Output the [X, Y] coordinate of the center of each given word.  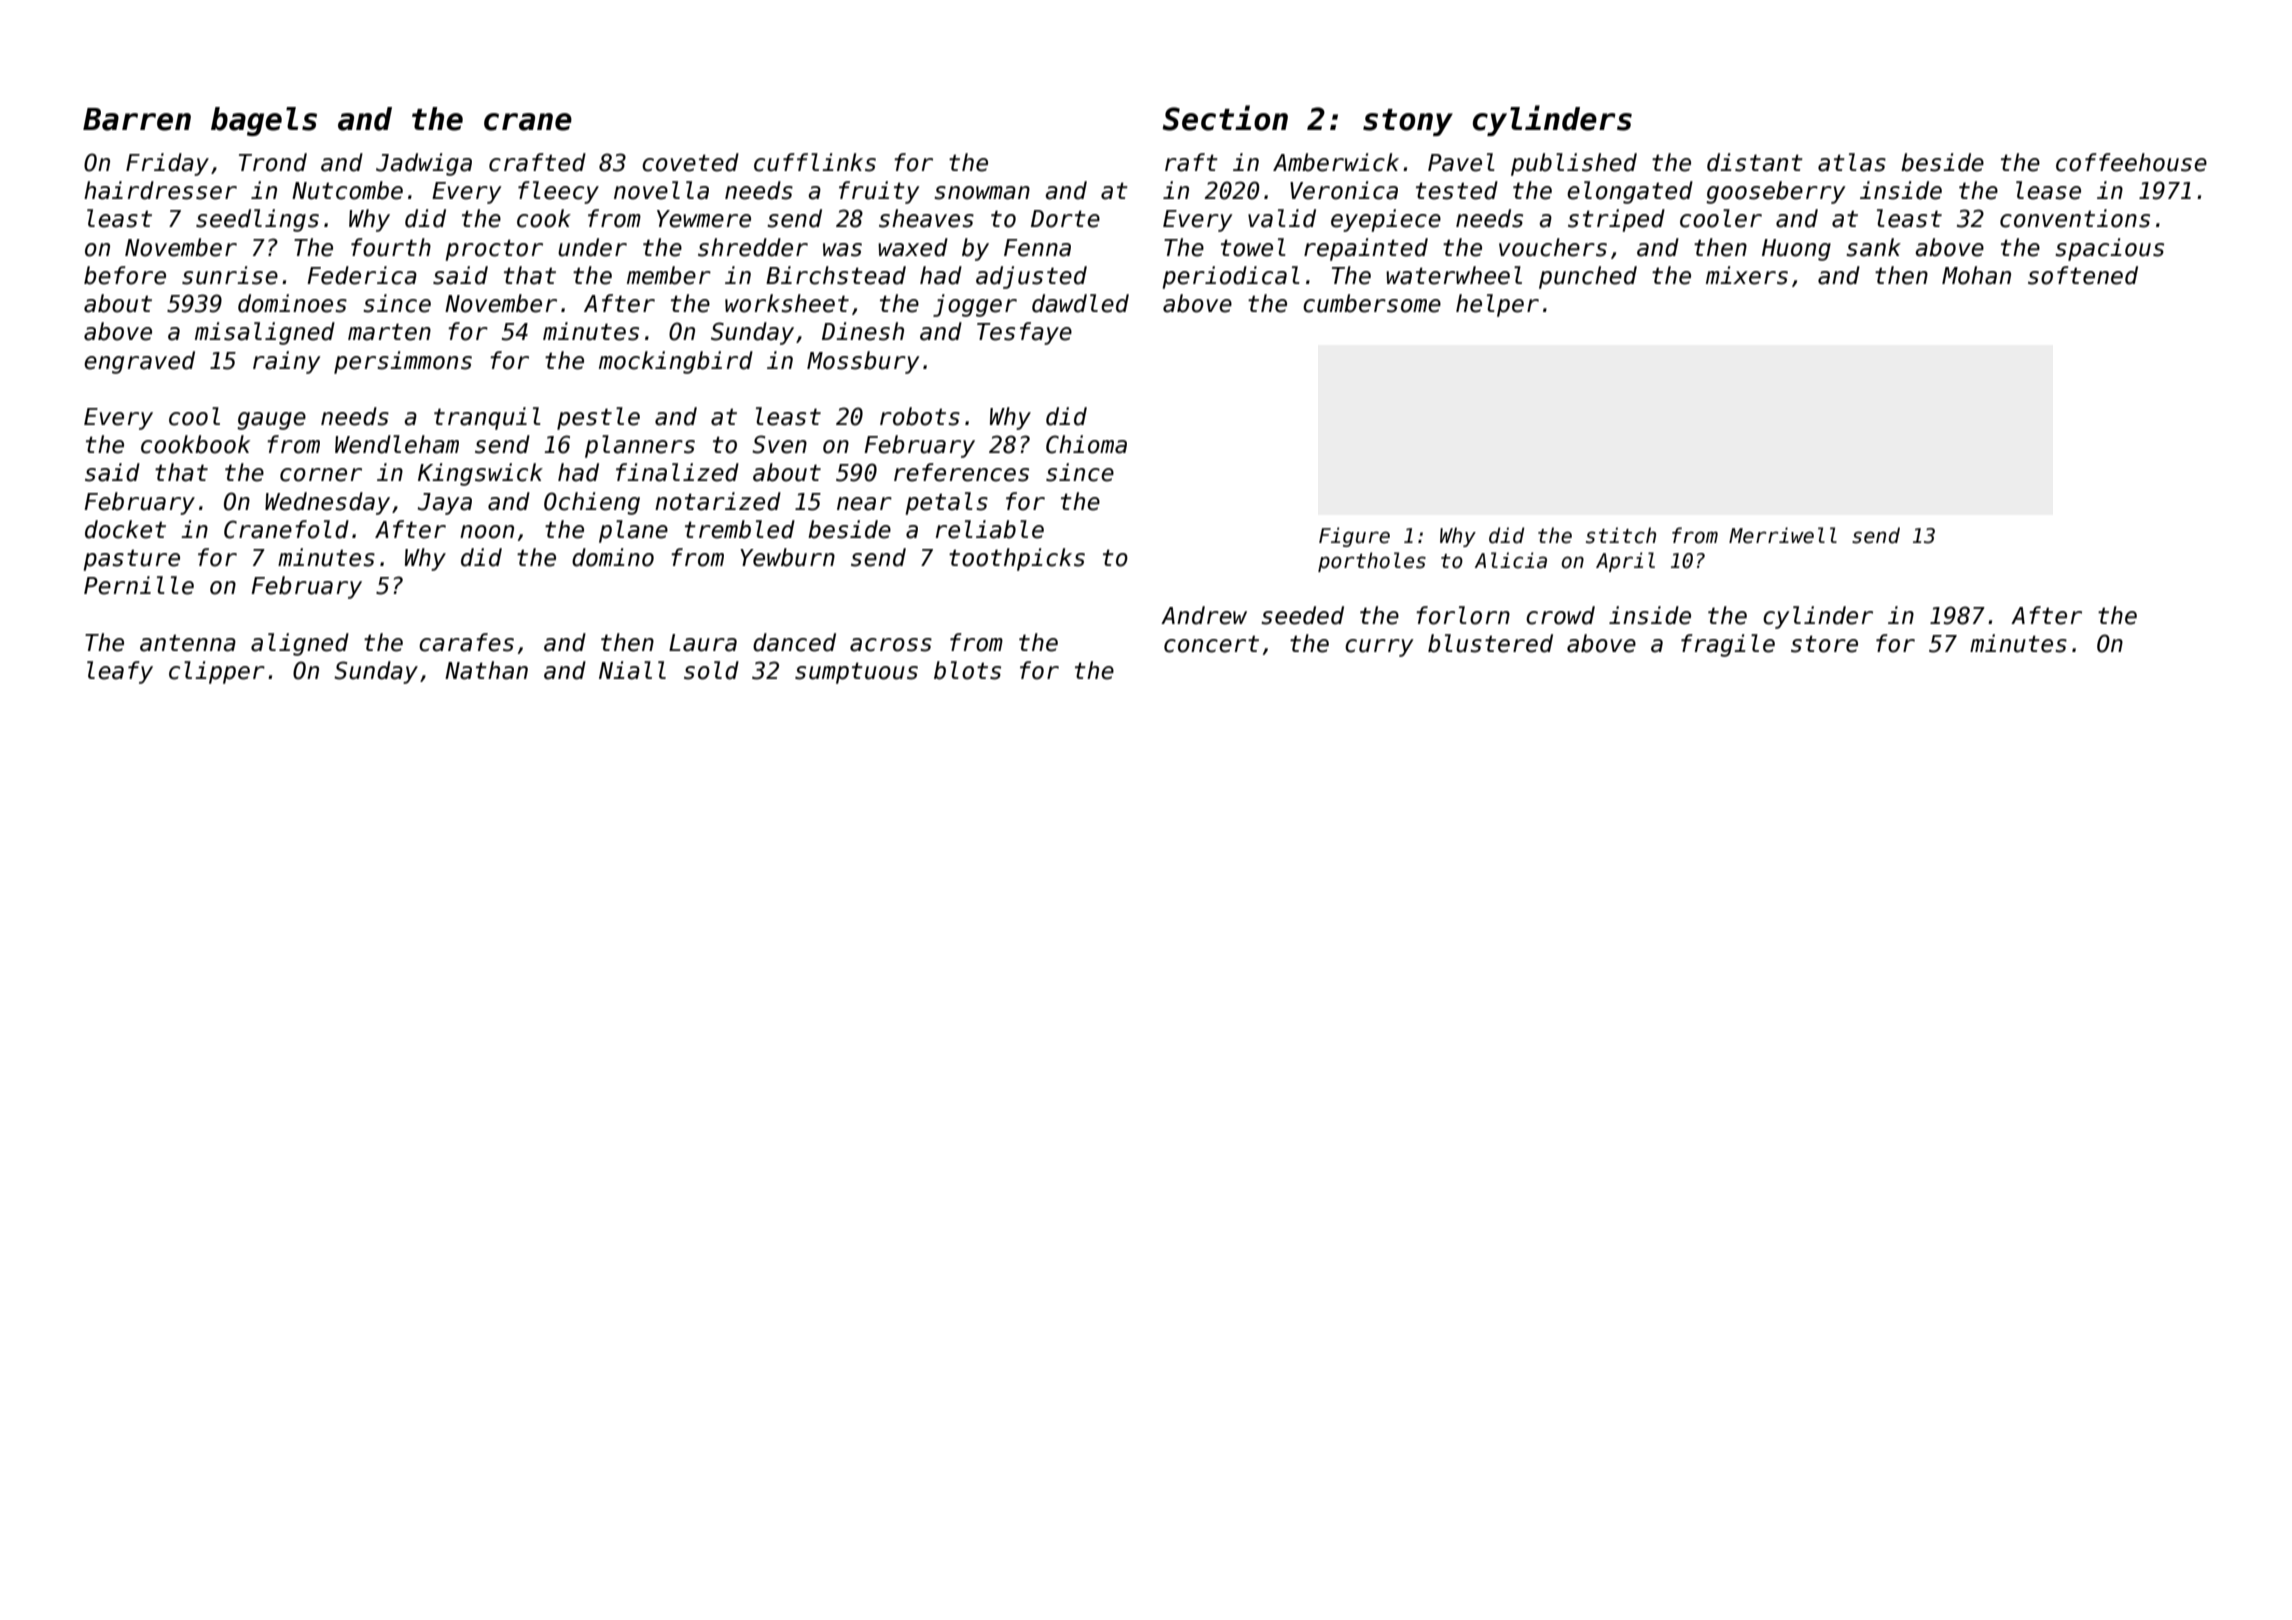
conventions [2075, 218]
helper [1497, 305]
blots [967, 670]
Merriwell [1783, 535]
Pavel [1461, 162]
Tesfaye [1024, 333]
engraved [139, 362]
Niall [632, 670]
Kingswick [480, 474]
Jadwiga [424, 164]
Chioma [1086, 444]
